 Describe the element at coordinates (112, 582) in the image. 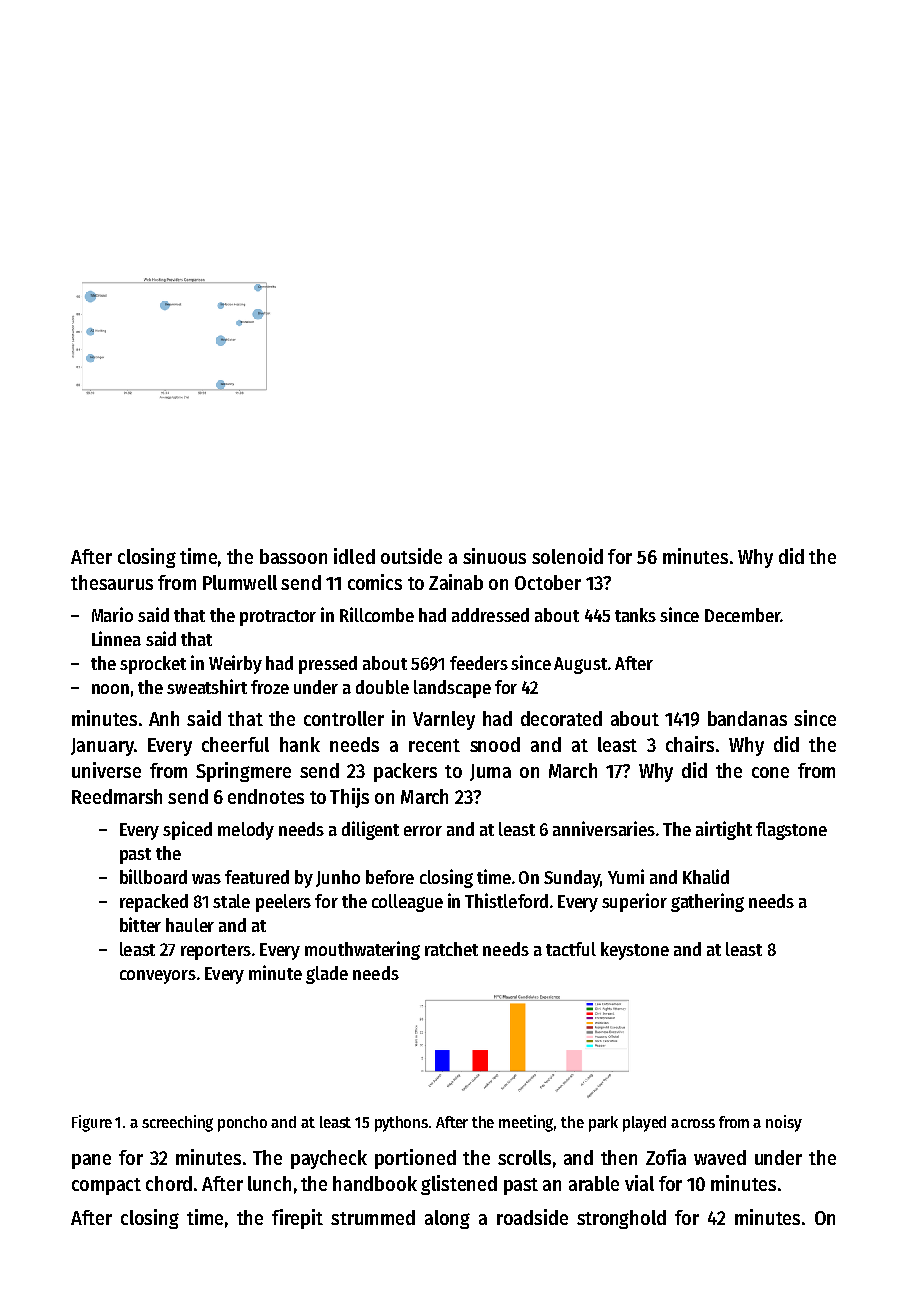

I see `thesaurus` at that location.
